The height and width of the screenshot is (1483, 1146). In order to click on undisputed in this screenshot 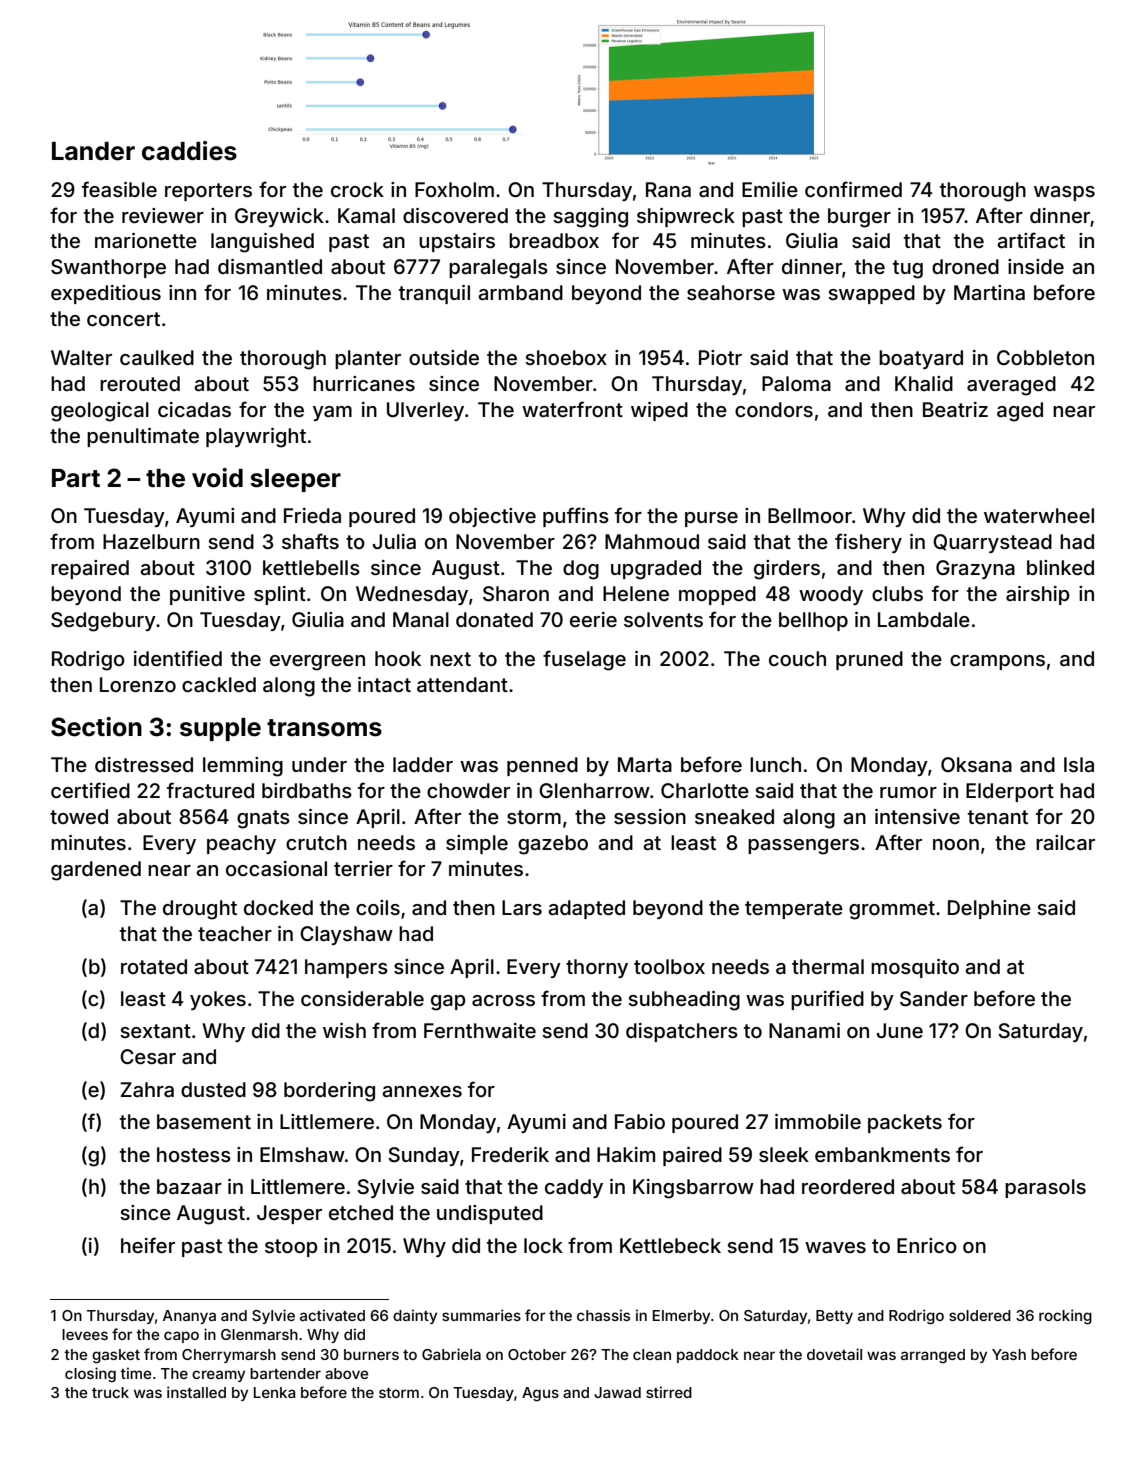, I will do `click(490, 1214)`.
